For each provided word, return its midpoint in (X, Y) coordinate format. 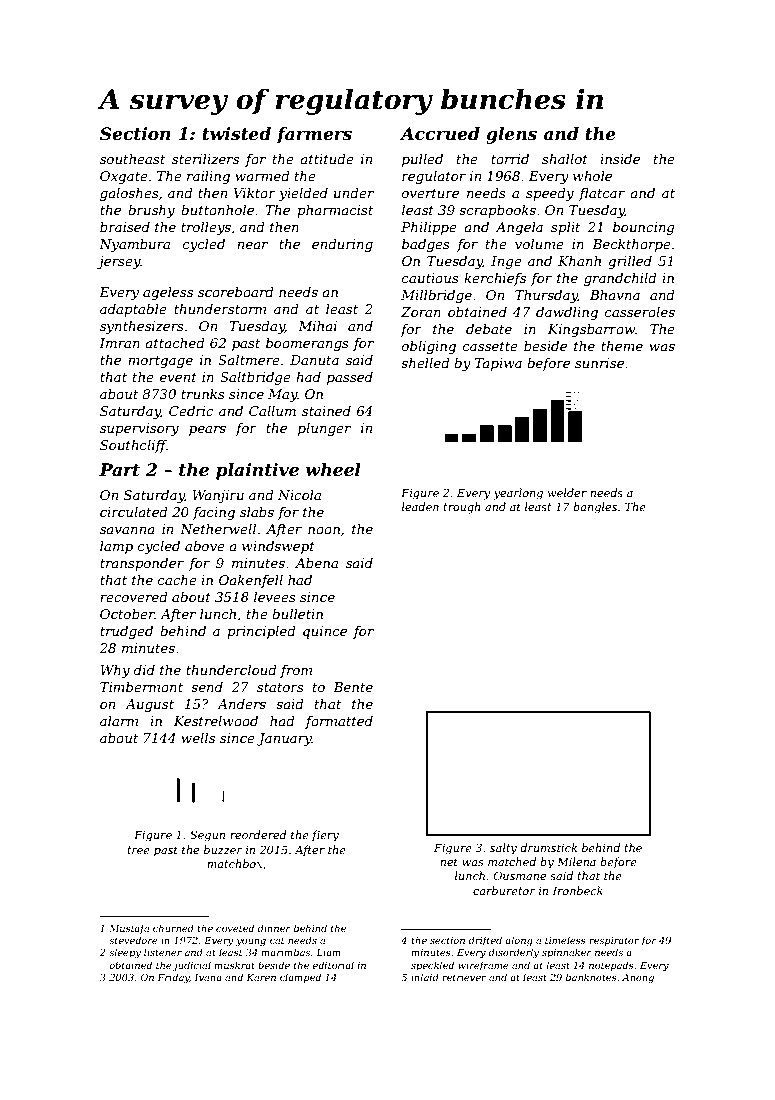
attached (175, 343)
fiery (325, 836)
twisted (236, 134)
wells (198, 738)
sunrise (599, 363)
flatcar (602, 194)
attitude (327, 159)
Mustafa (129, 929)
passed (350, 378)
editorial (333, 965)
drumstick (548, 847)
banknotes (591, 977)
